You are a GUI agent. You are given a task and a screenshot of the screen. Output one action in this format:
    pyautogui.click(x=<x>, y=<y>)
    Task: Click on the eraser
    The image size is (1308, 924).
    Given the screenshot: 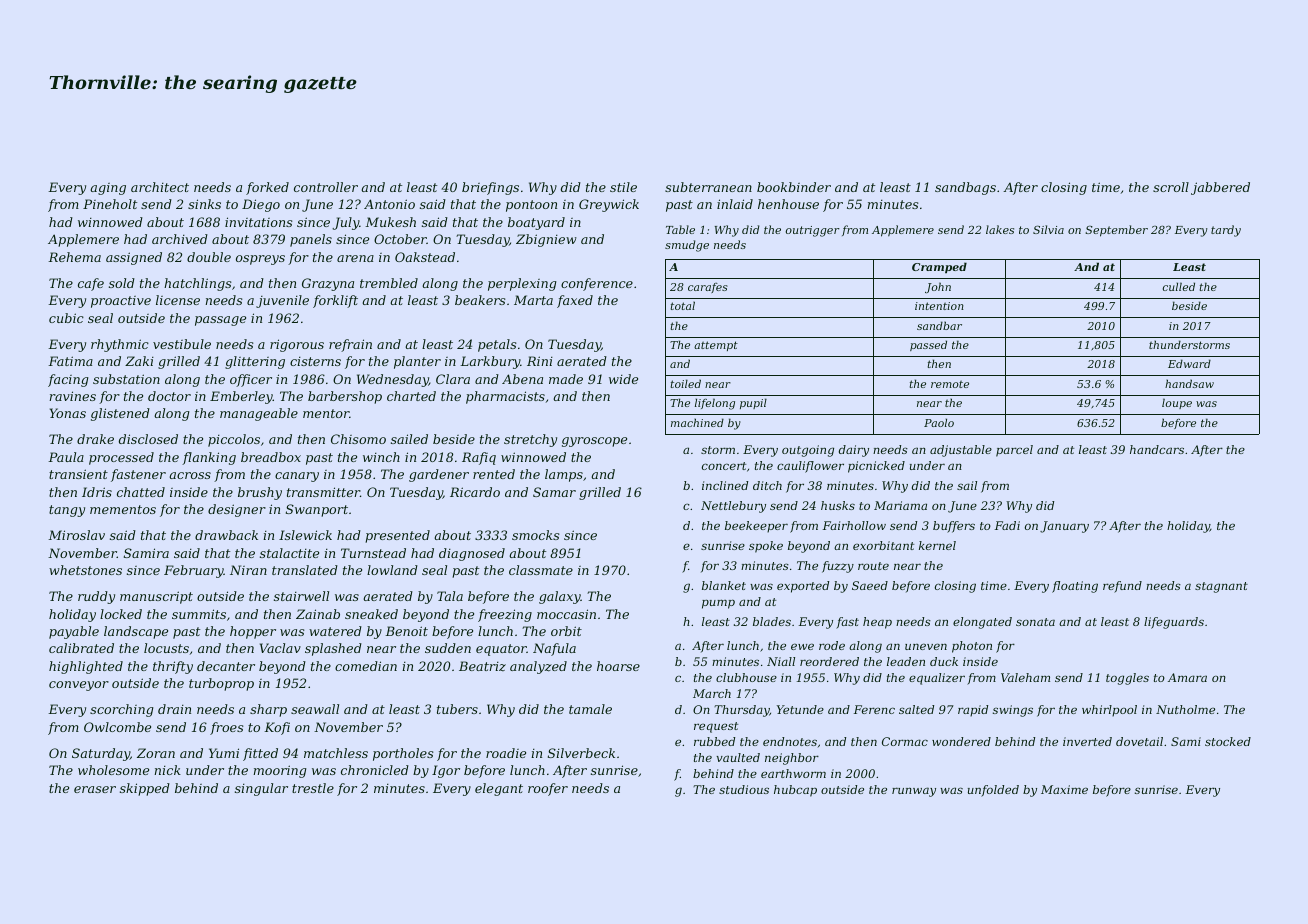 What is the action you would take?
    pyautogui.click(x=95, y=789)
